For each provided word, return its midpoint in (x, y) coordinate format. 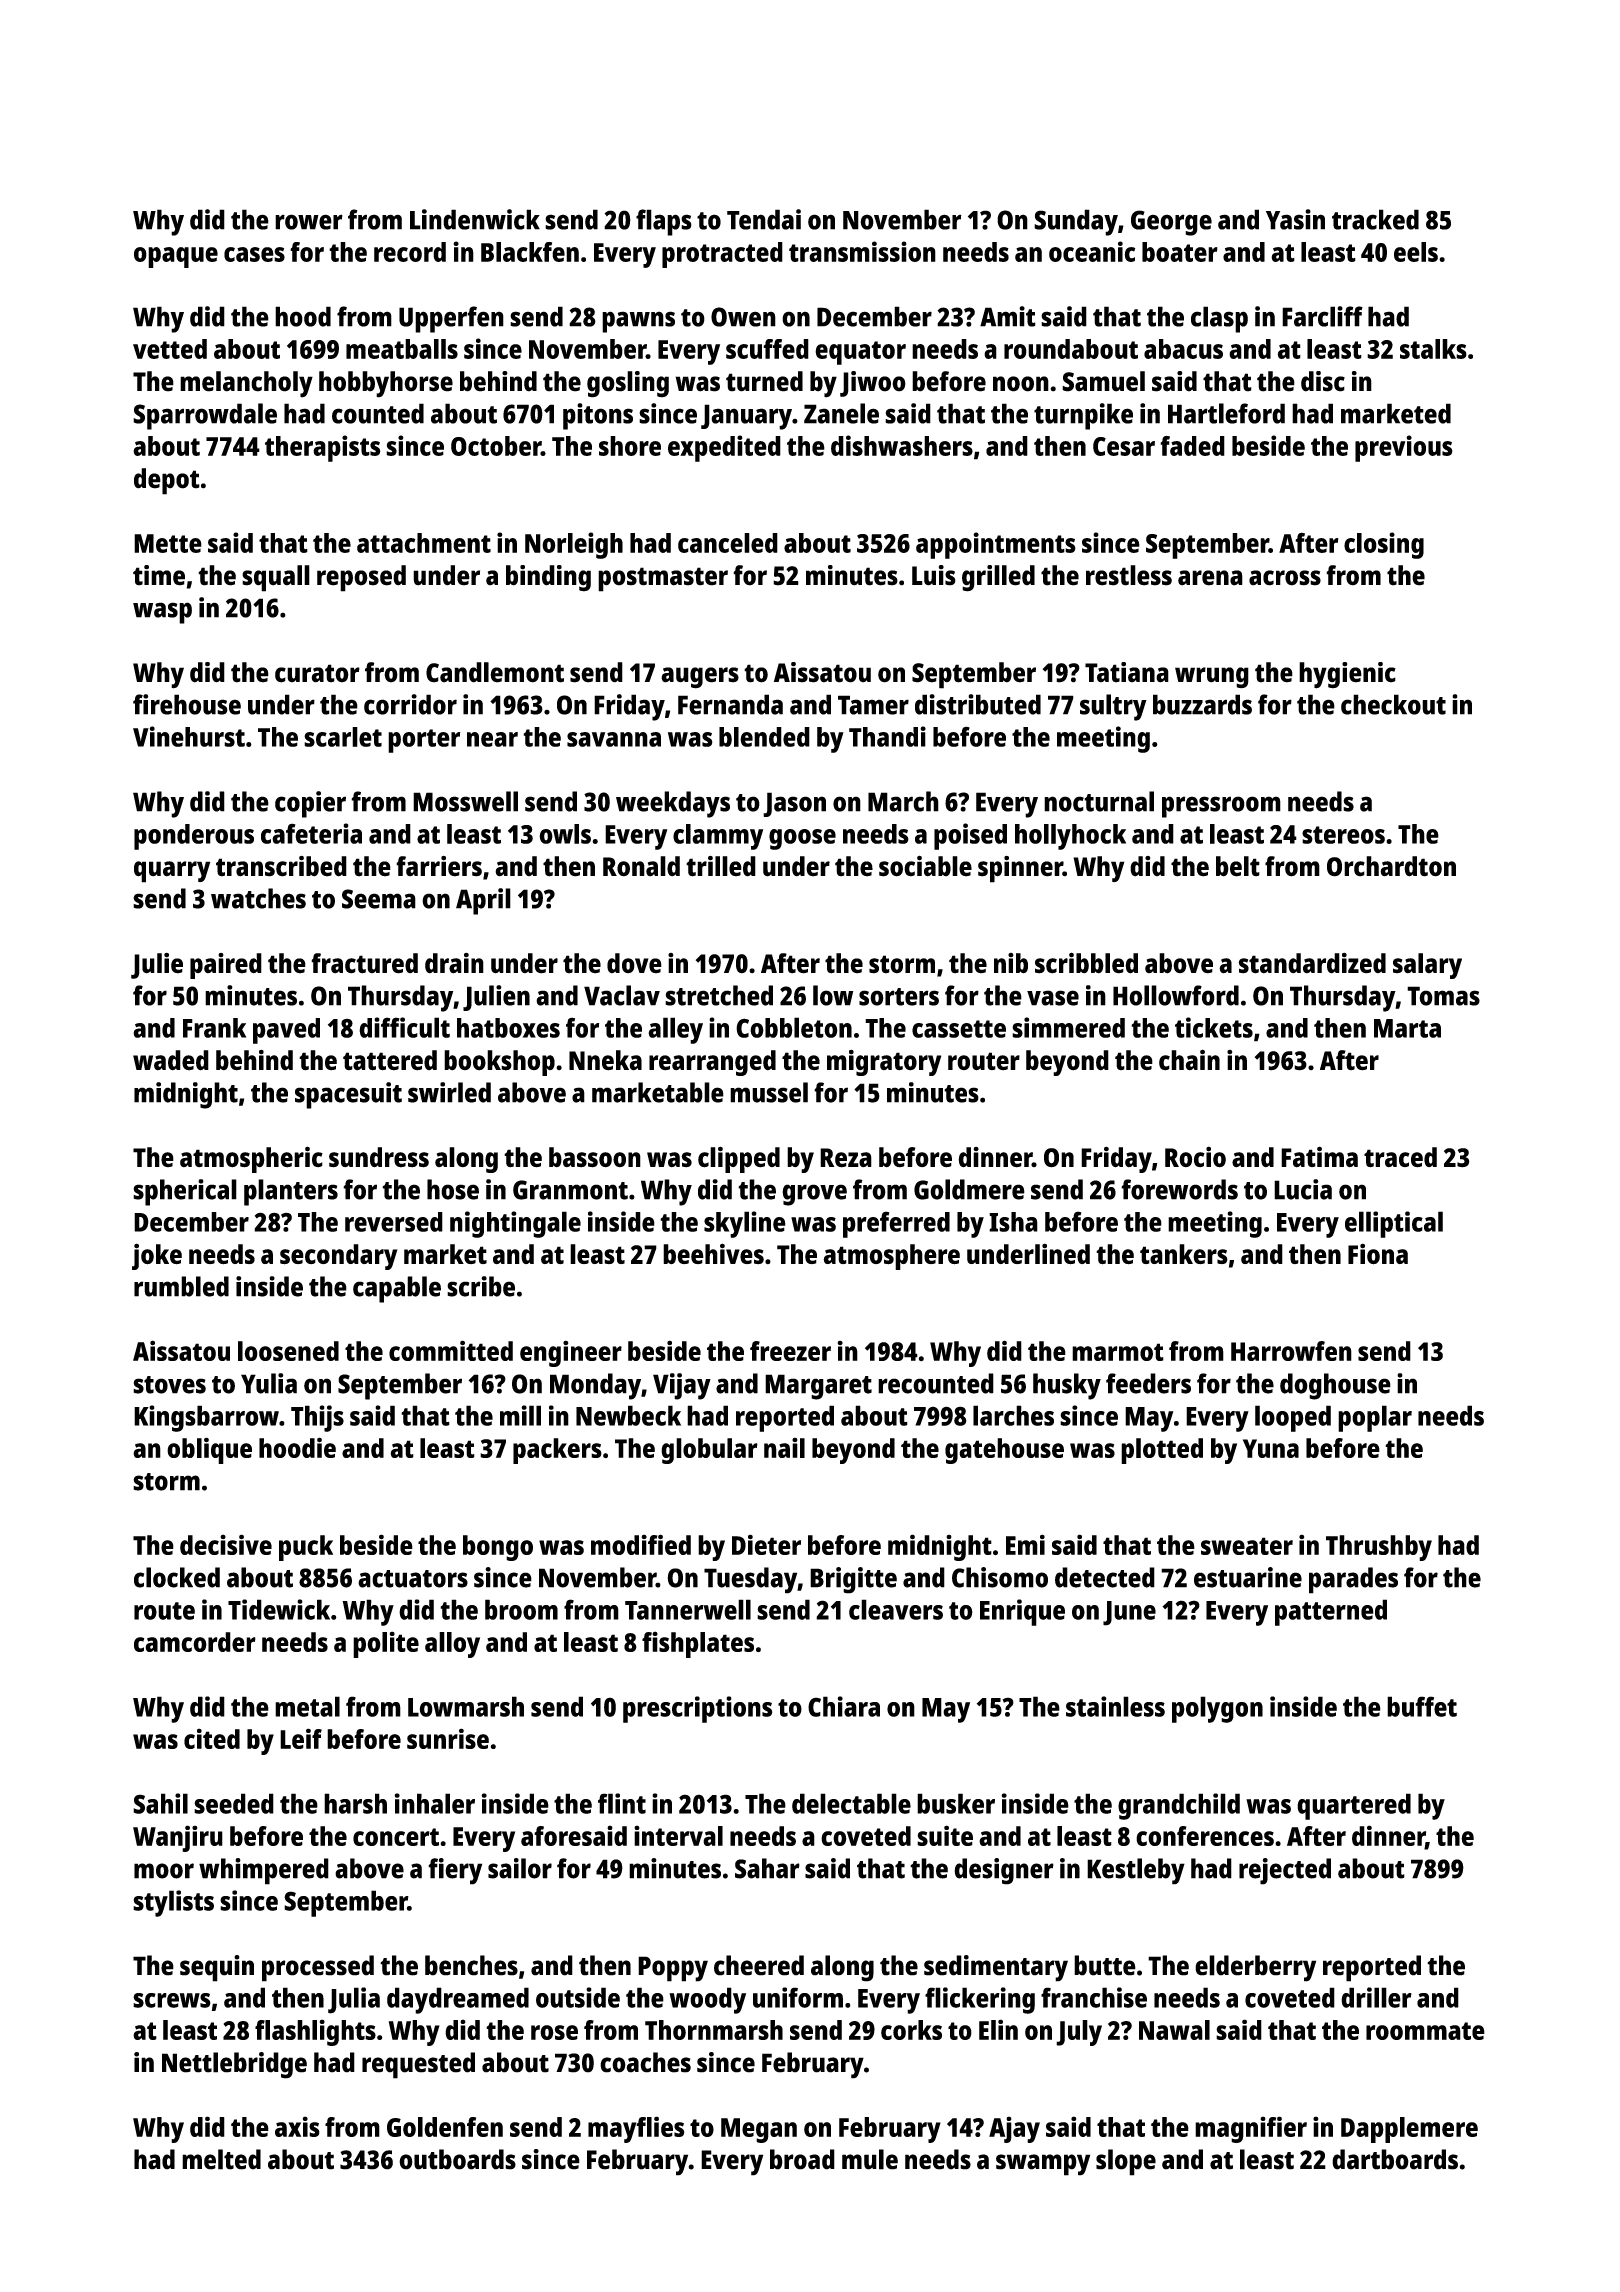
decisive (226, 1544)
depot (167, 481)
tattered (390, 1060)
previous (1404, 448)
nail (784, 1448)
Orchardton (1391, 866)
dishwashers (902, 445)
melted (221, 2159)
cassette (959, 1029)
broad (802, 2159)
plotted (1162, 1451)
